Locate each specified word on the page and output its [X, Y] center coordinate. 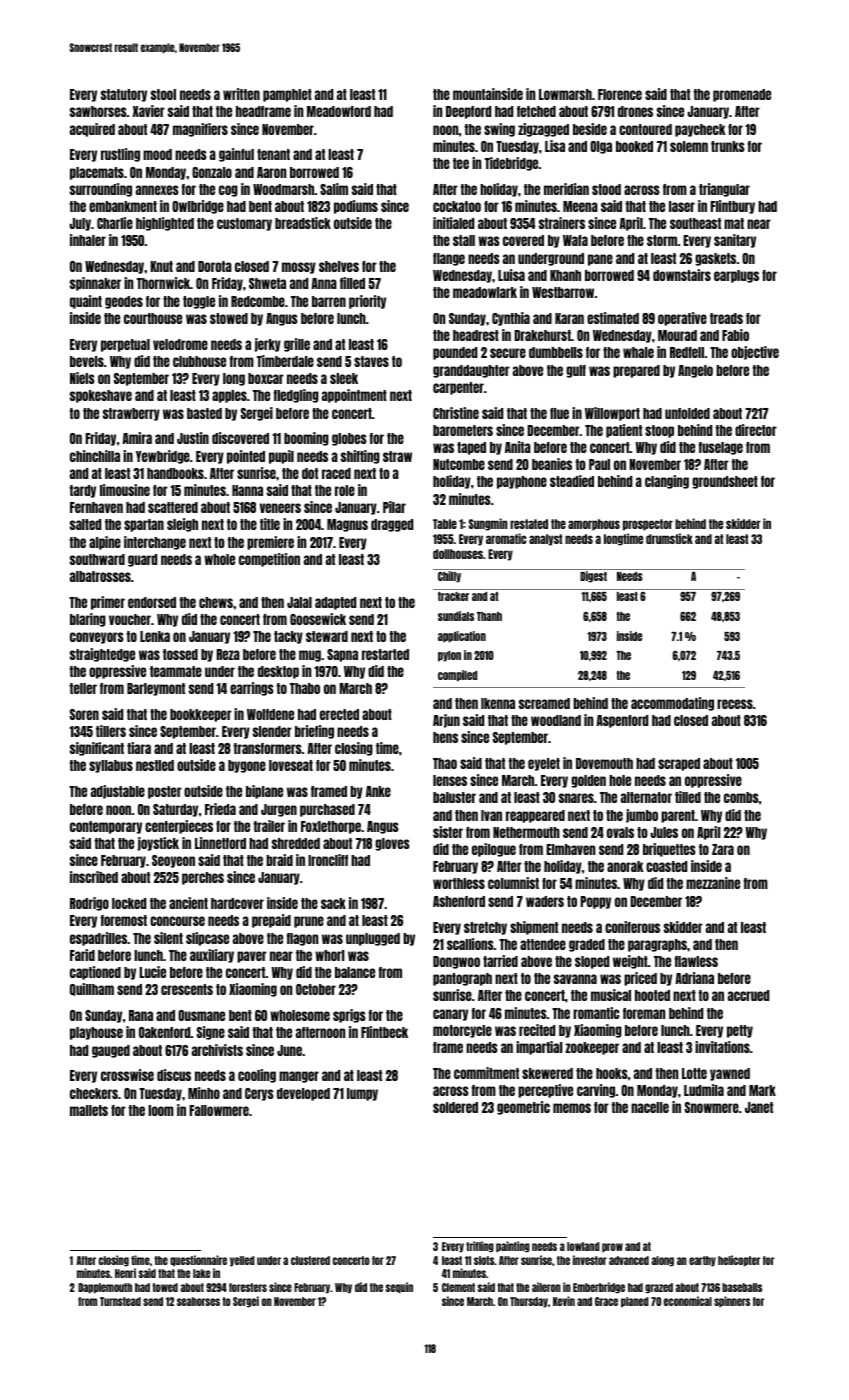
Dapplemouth [105, 1288]
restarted [385, 654]
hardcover [237, 903]
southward [97, 559]
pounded [455, 353]
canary [450, 1015]
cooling [257, 1076]
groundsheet [725, 482]
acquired [92, 130]
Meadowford [339, 111]
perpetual [125, 345]
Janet [759, 1107]
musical [611, 995]
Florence [620, 94]
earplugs [736, 276]
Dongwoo [456, 962]
